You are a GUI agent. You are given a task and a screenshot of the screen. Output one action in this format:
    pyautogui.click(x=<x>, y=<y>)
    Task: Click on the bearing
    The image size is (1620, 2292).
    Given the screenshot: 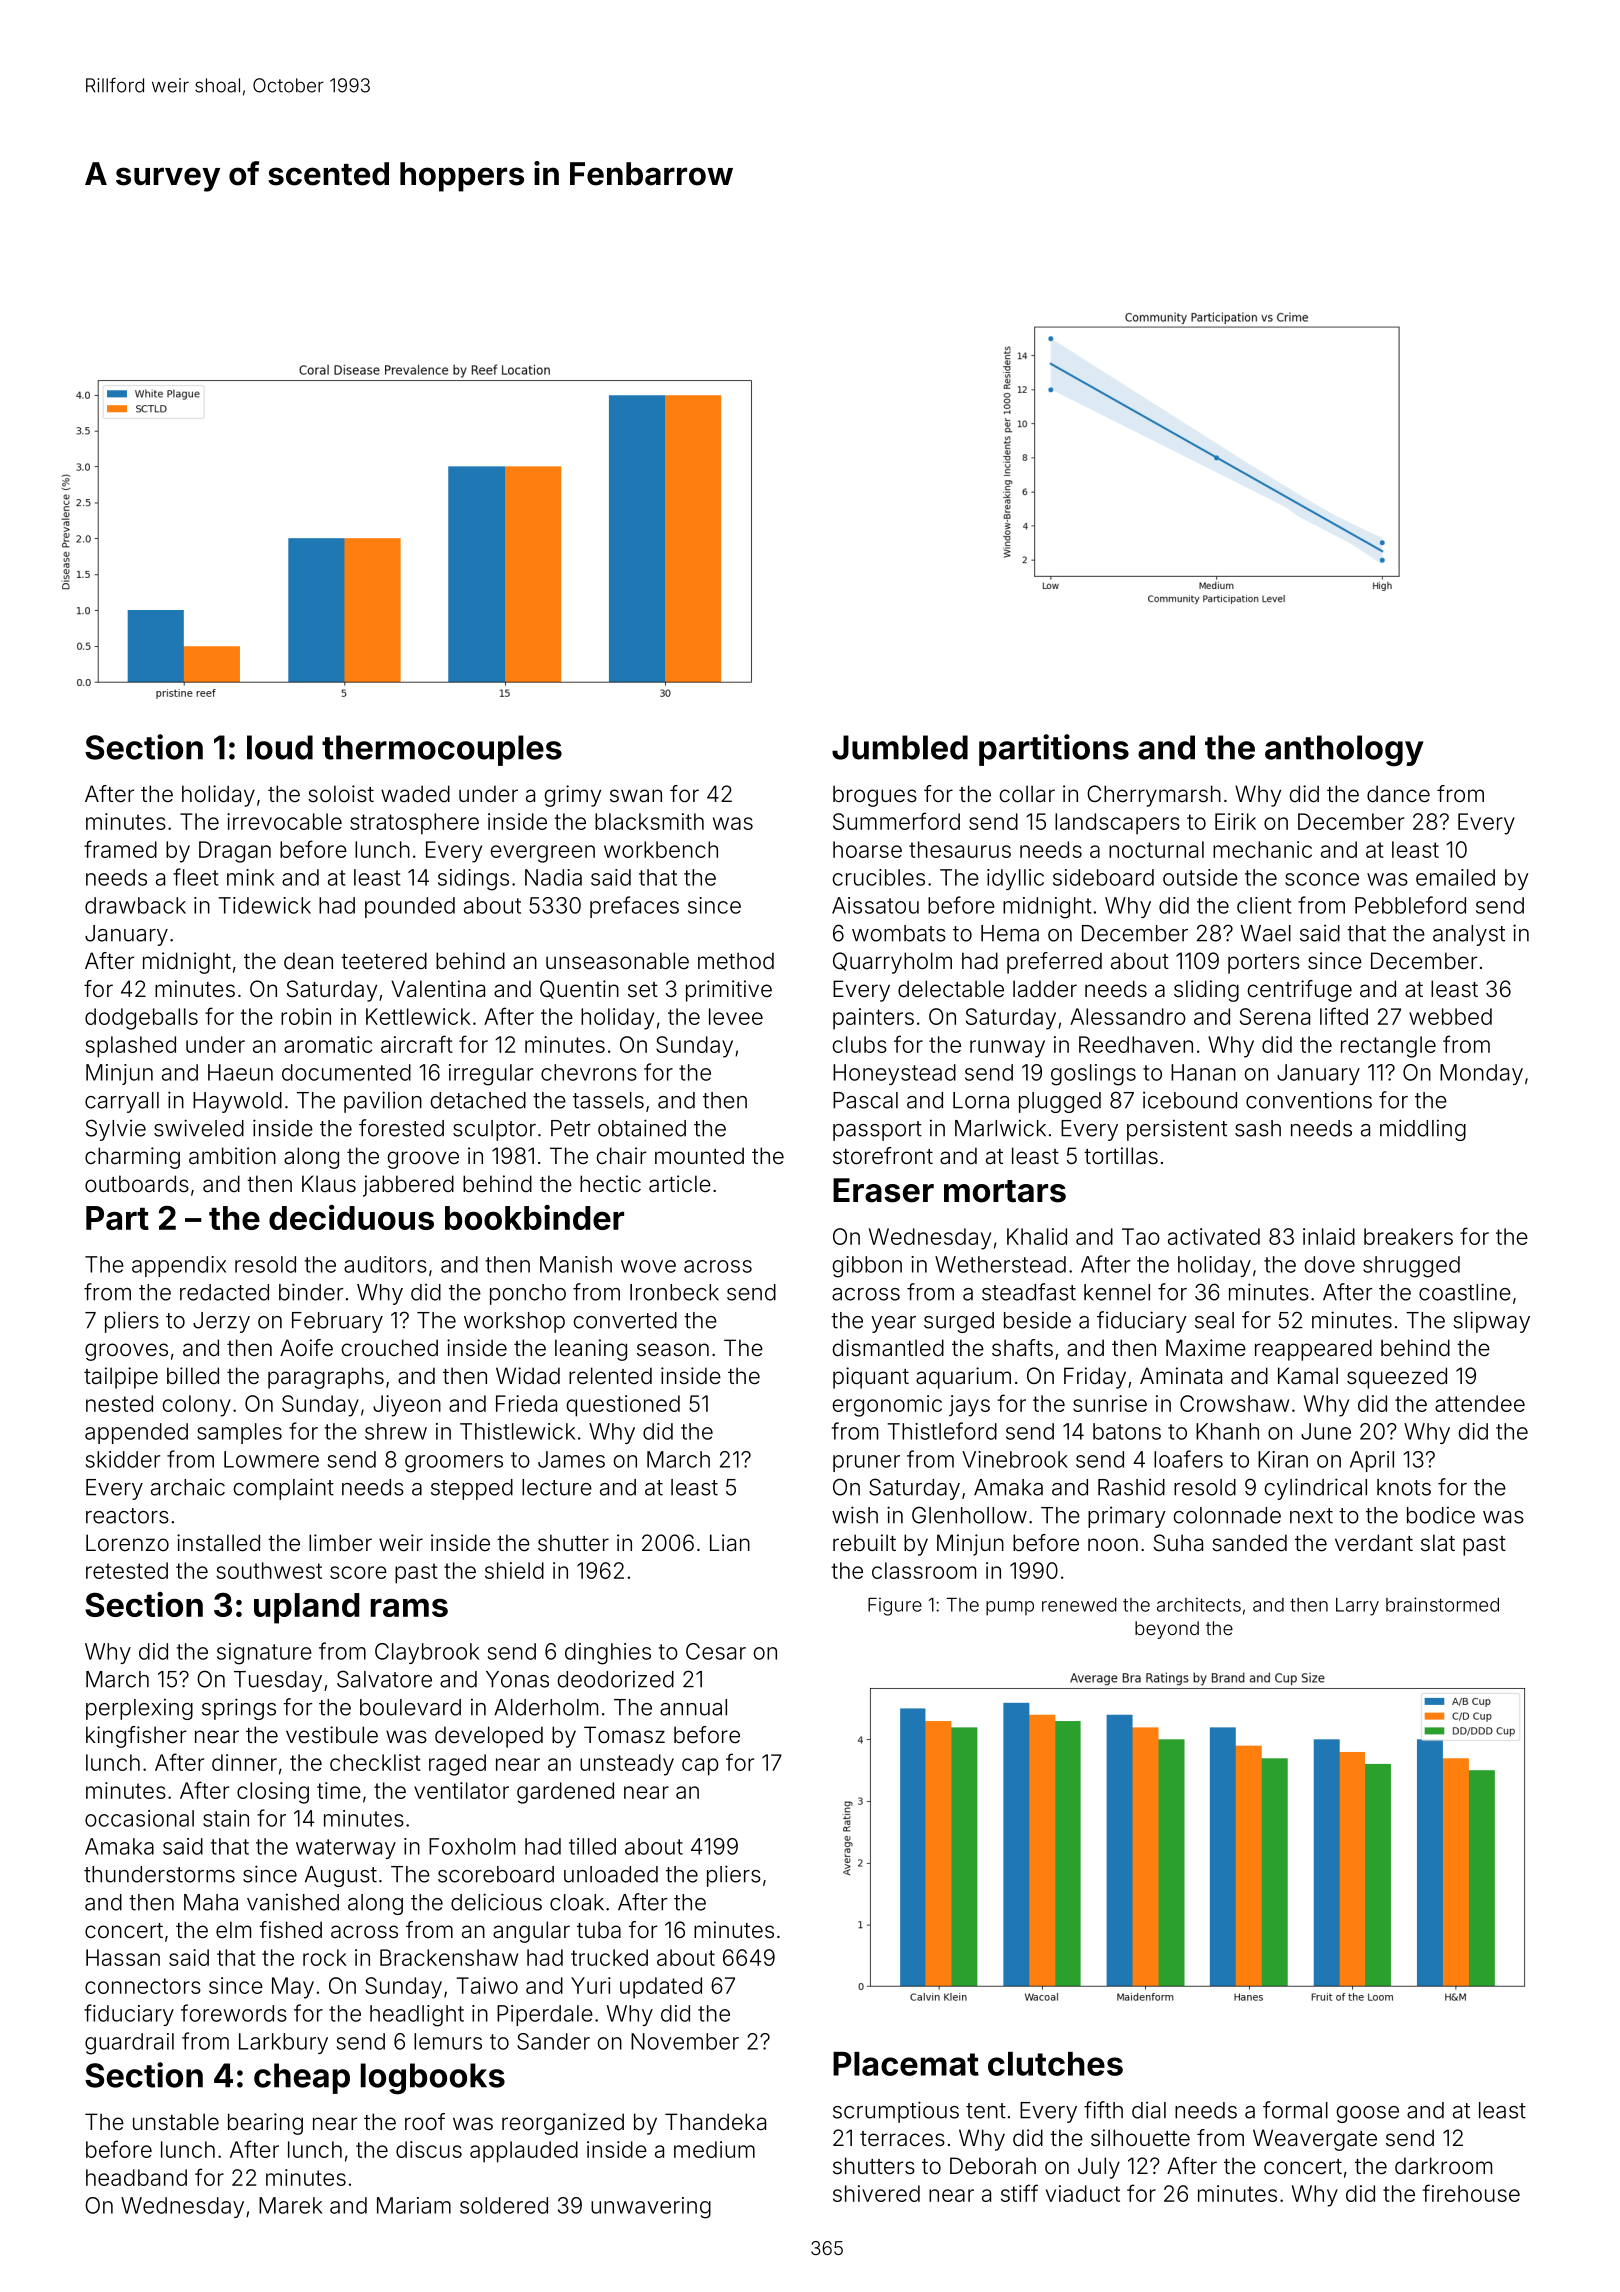 What is the action you would take?
    pyautogui.click(x=265, y=2124)
